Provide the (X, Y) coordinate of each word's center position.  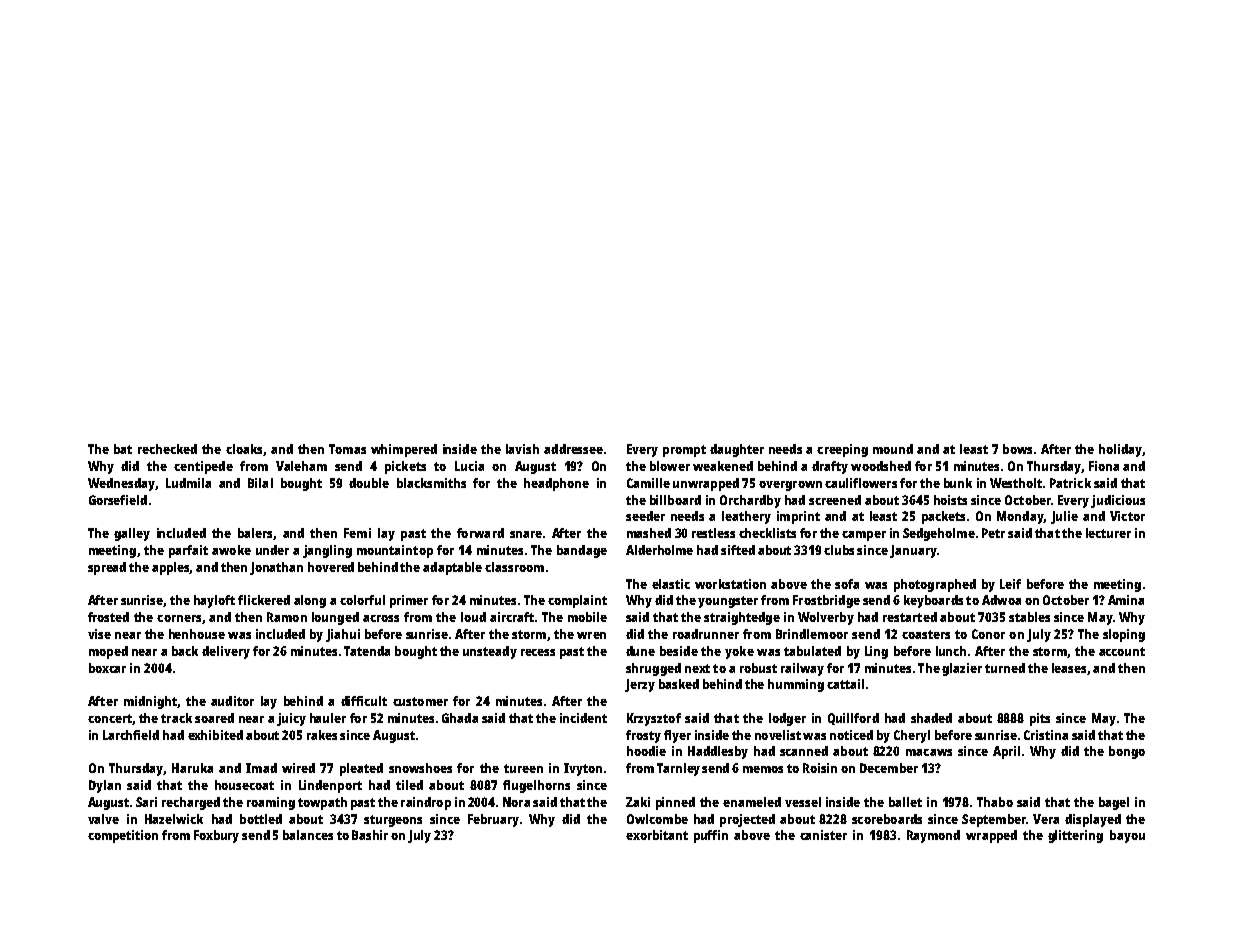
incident (583, 718)
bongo (1127, 752)
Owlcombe (657, 819)
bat (123, 449)
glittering (1075, 836)
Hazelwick (174, 819)
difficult (364, 701)
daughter (737, 450)
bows (1017, 449)
